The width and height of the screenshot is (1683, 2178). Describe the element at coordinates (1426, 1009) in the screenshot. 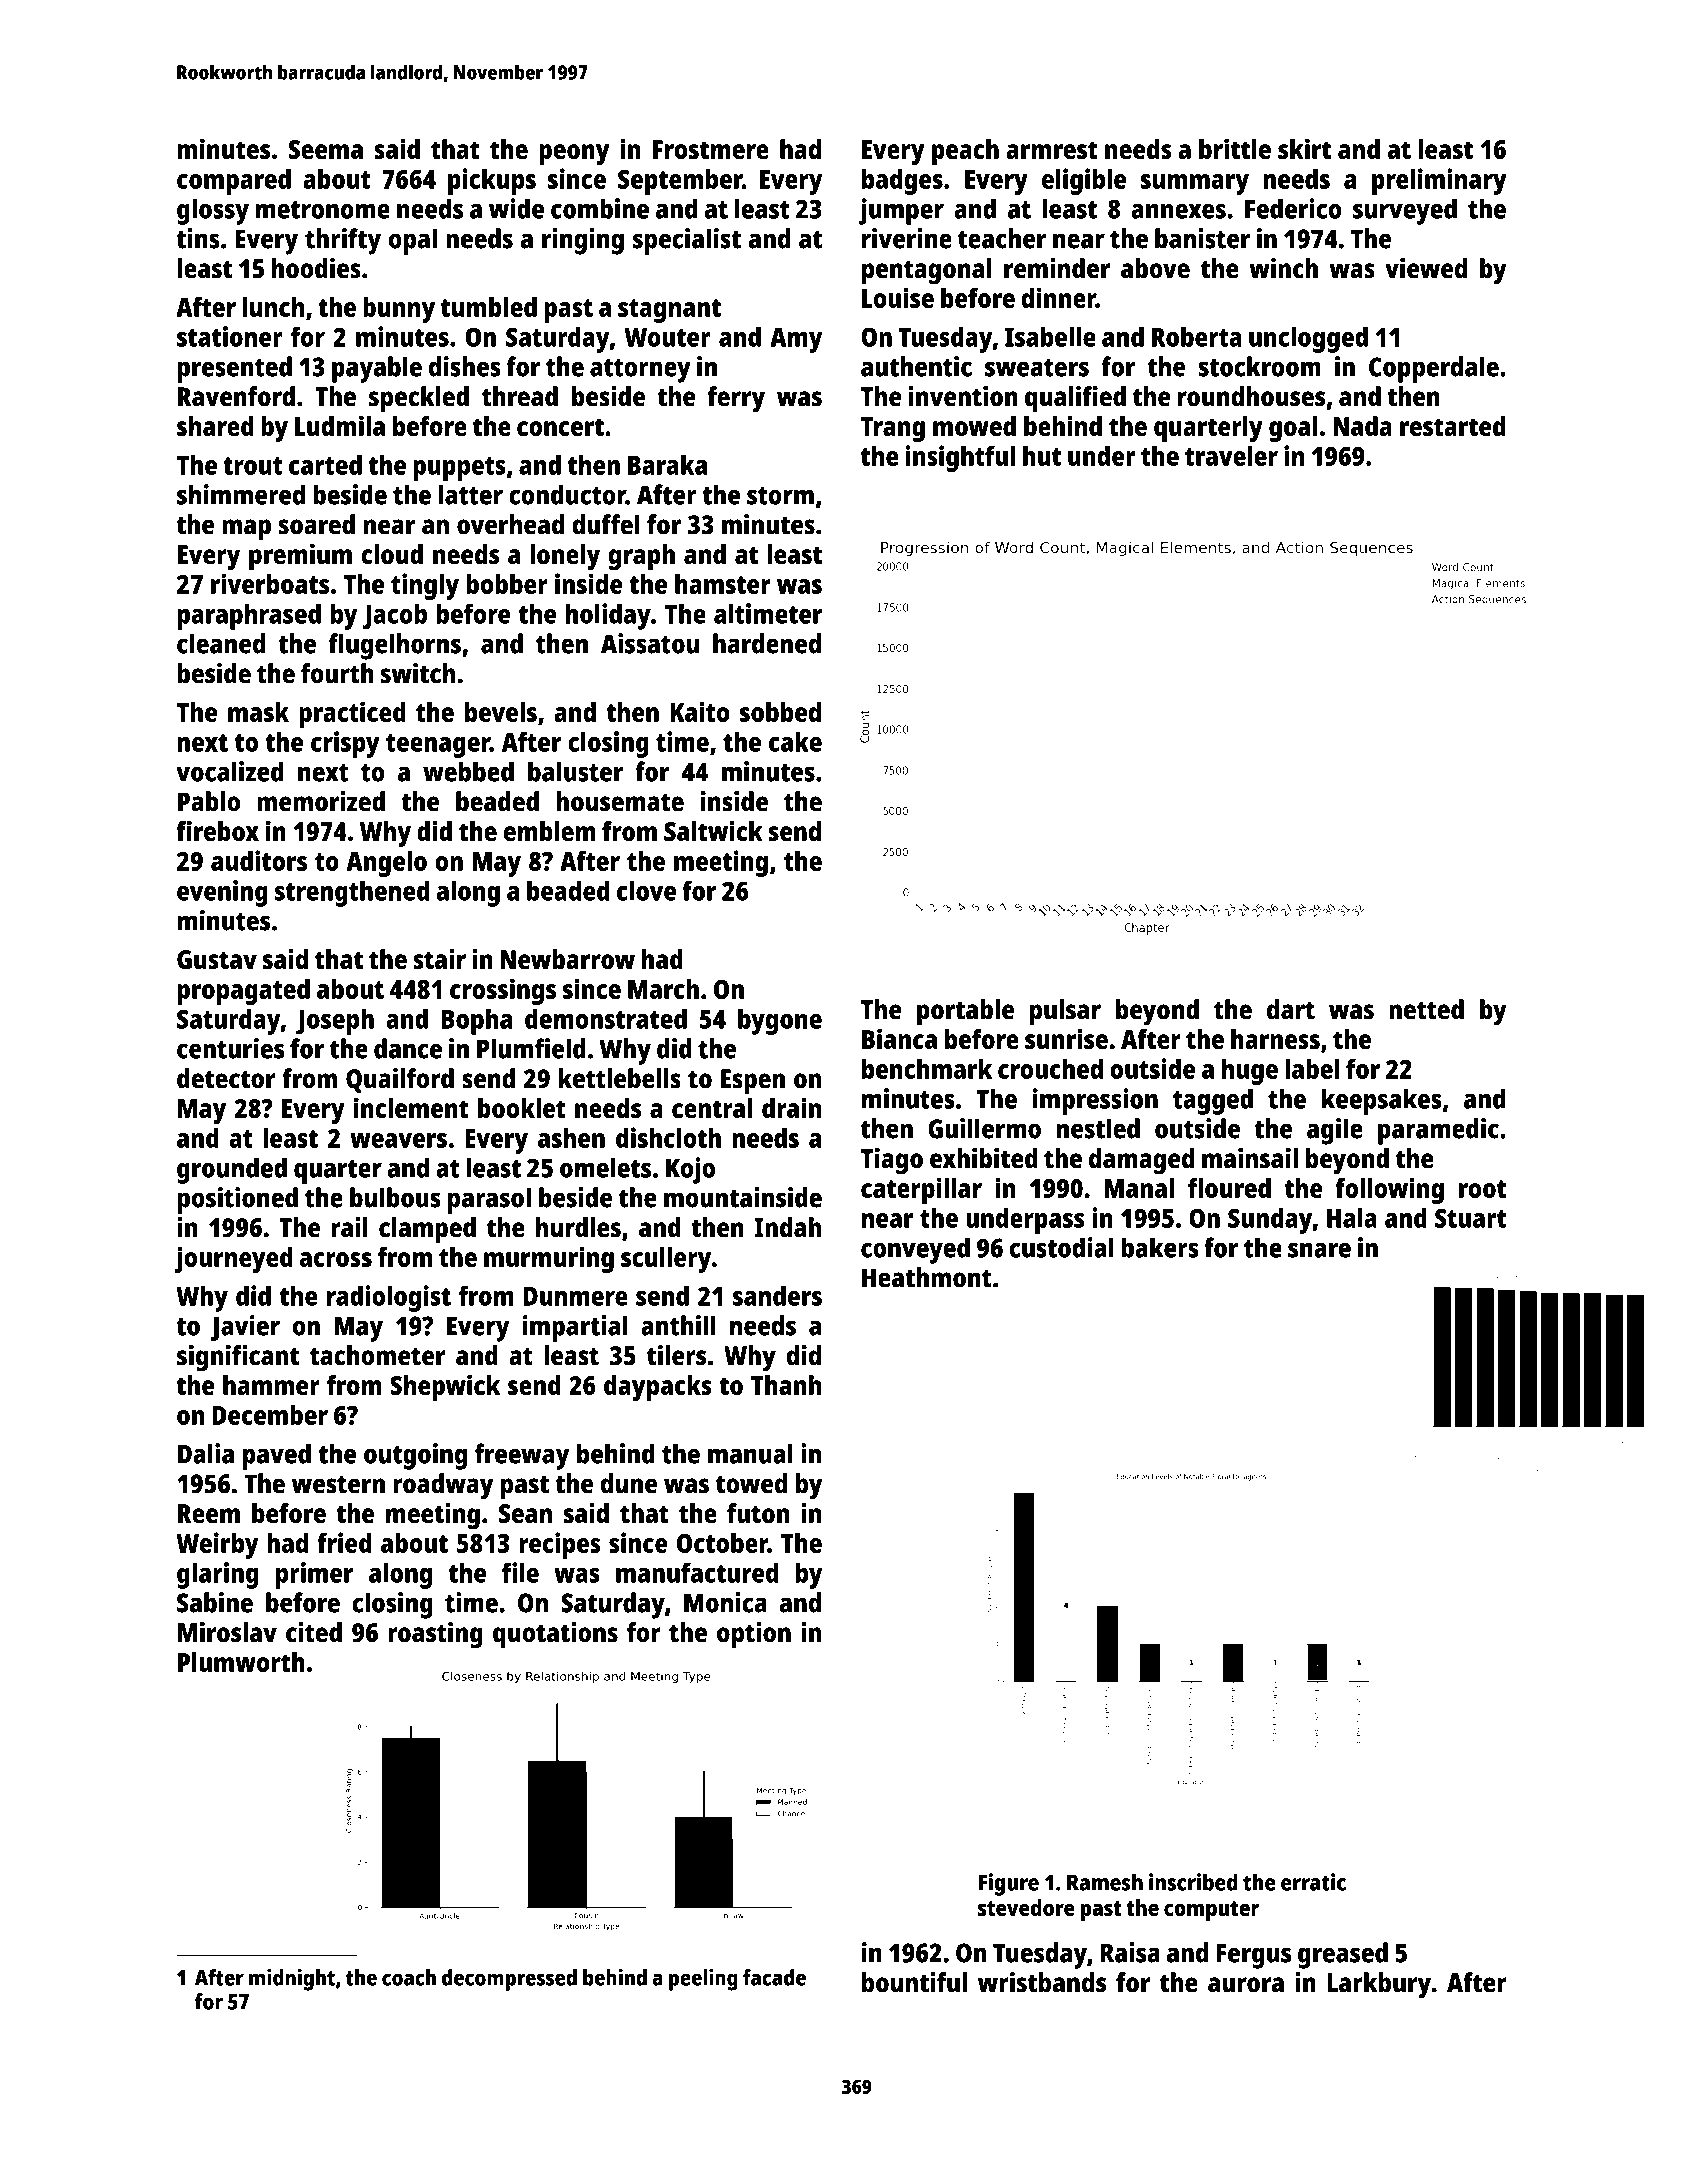

I see `netted` at that location.
